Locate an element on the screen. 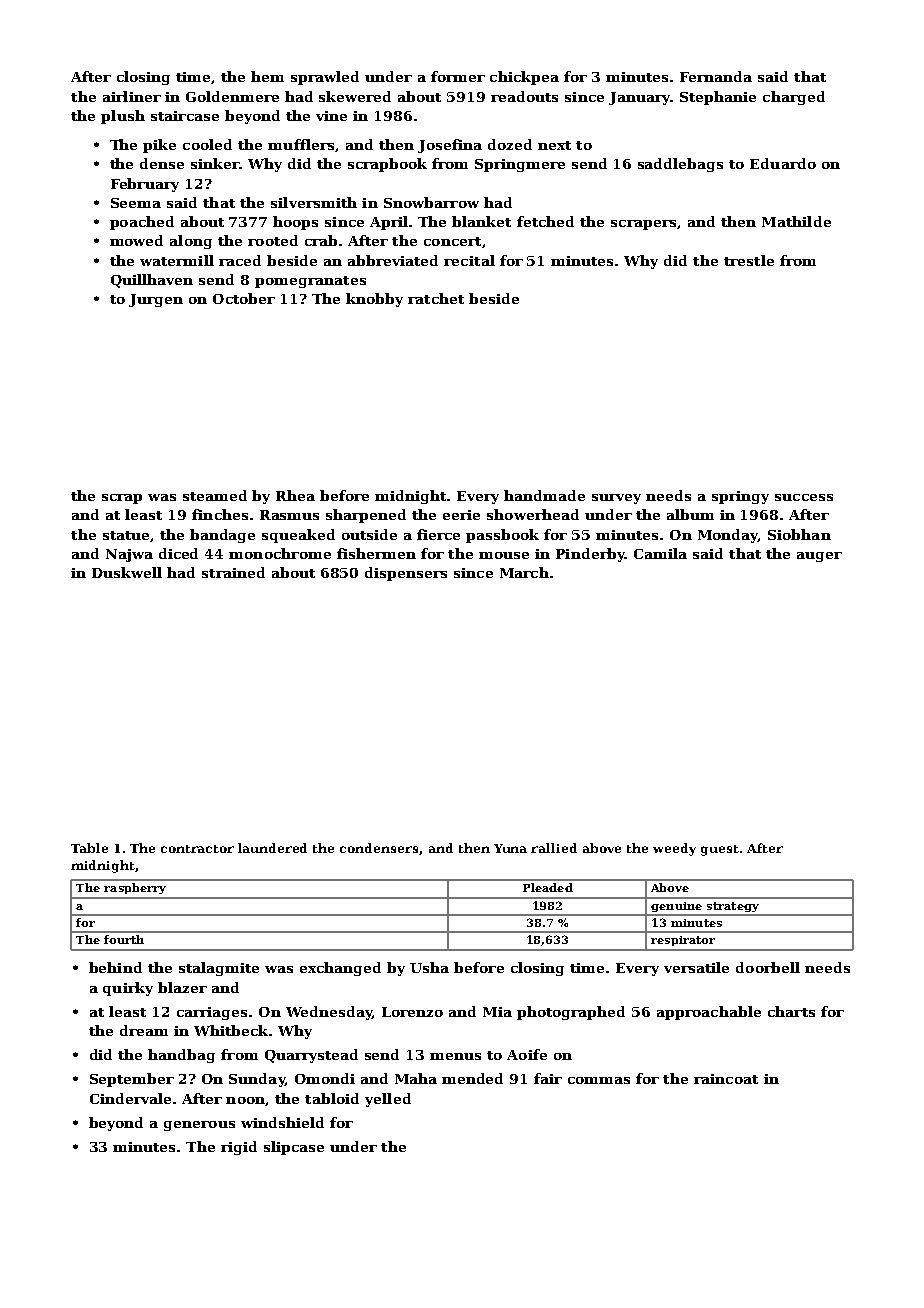 This screenshot has width=924, height=1308. rigid is located at coordinates (239, 1148).
